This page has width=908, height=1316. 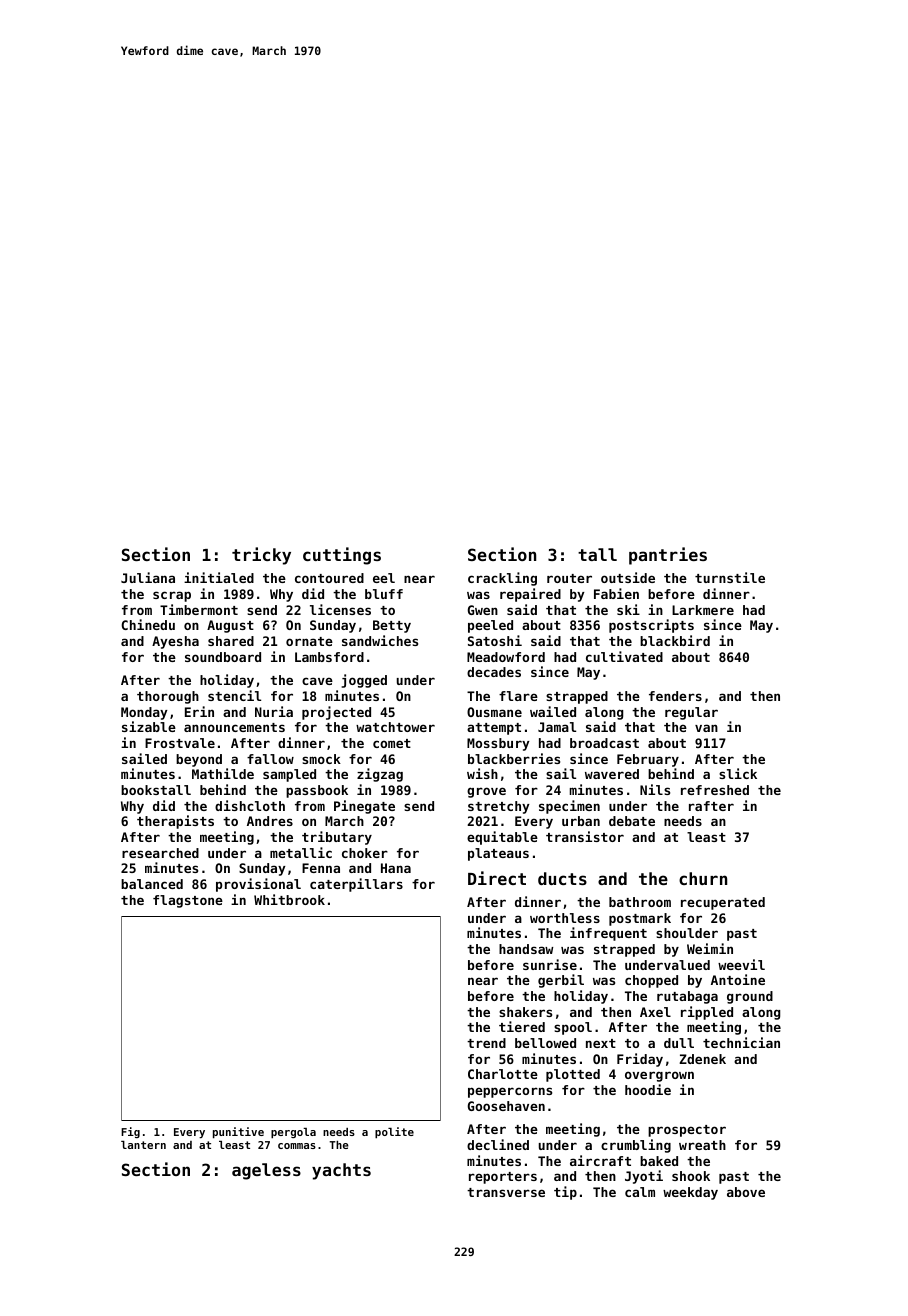 What do you see at coordinates (715, 790) in the page?
I see `refreshed` at bounding box center [715, 790].
